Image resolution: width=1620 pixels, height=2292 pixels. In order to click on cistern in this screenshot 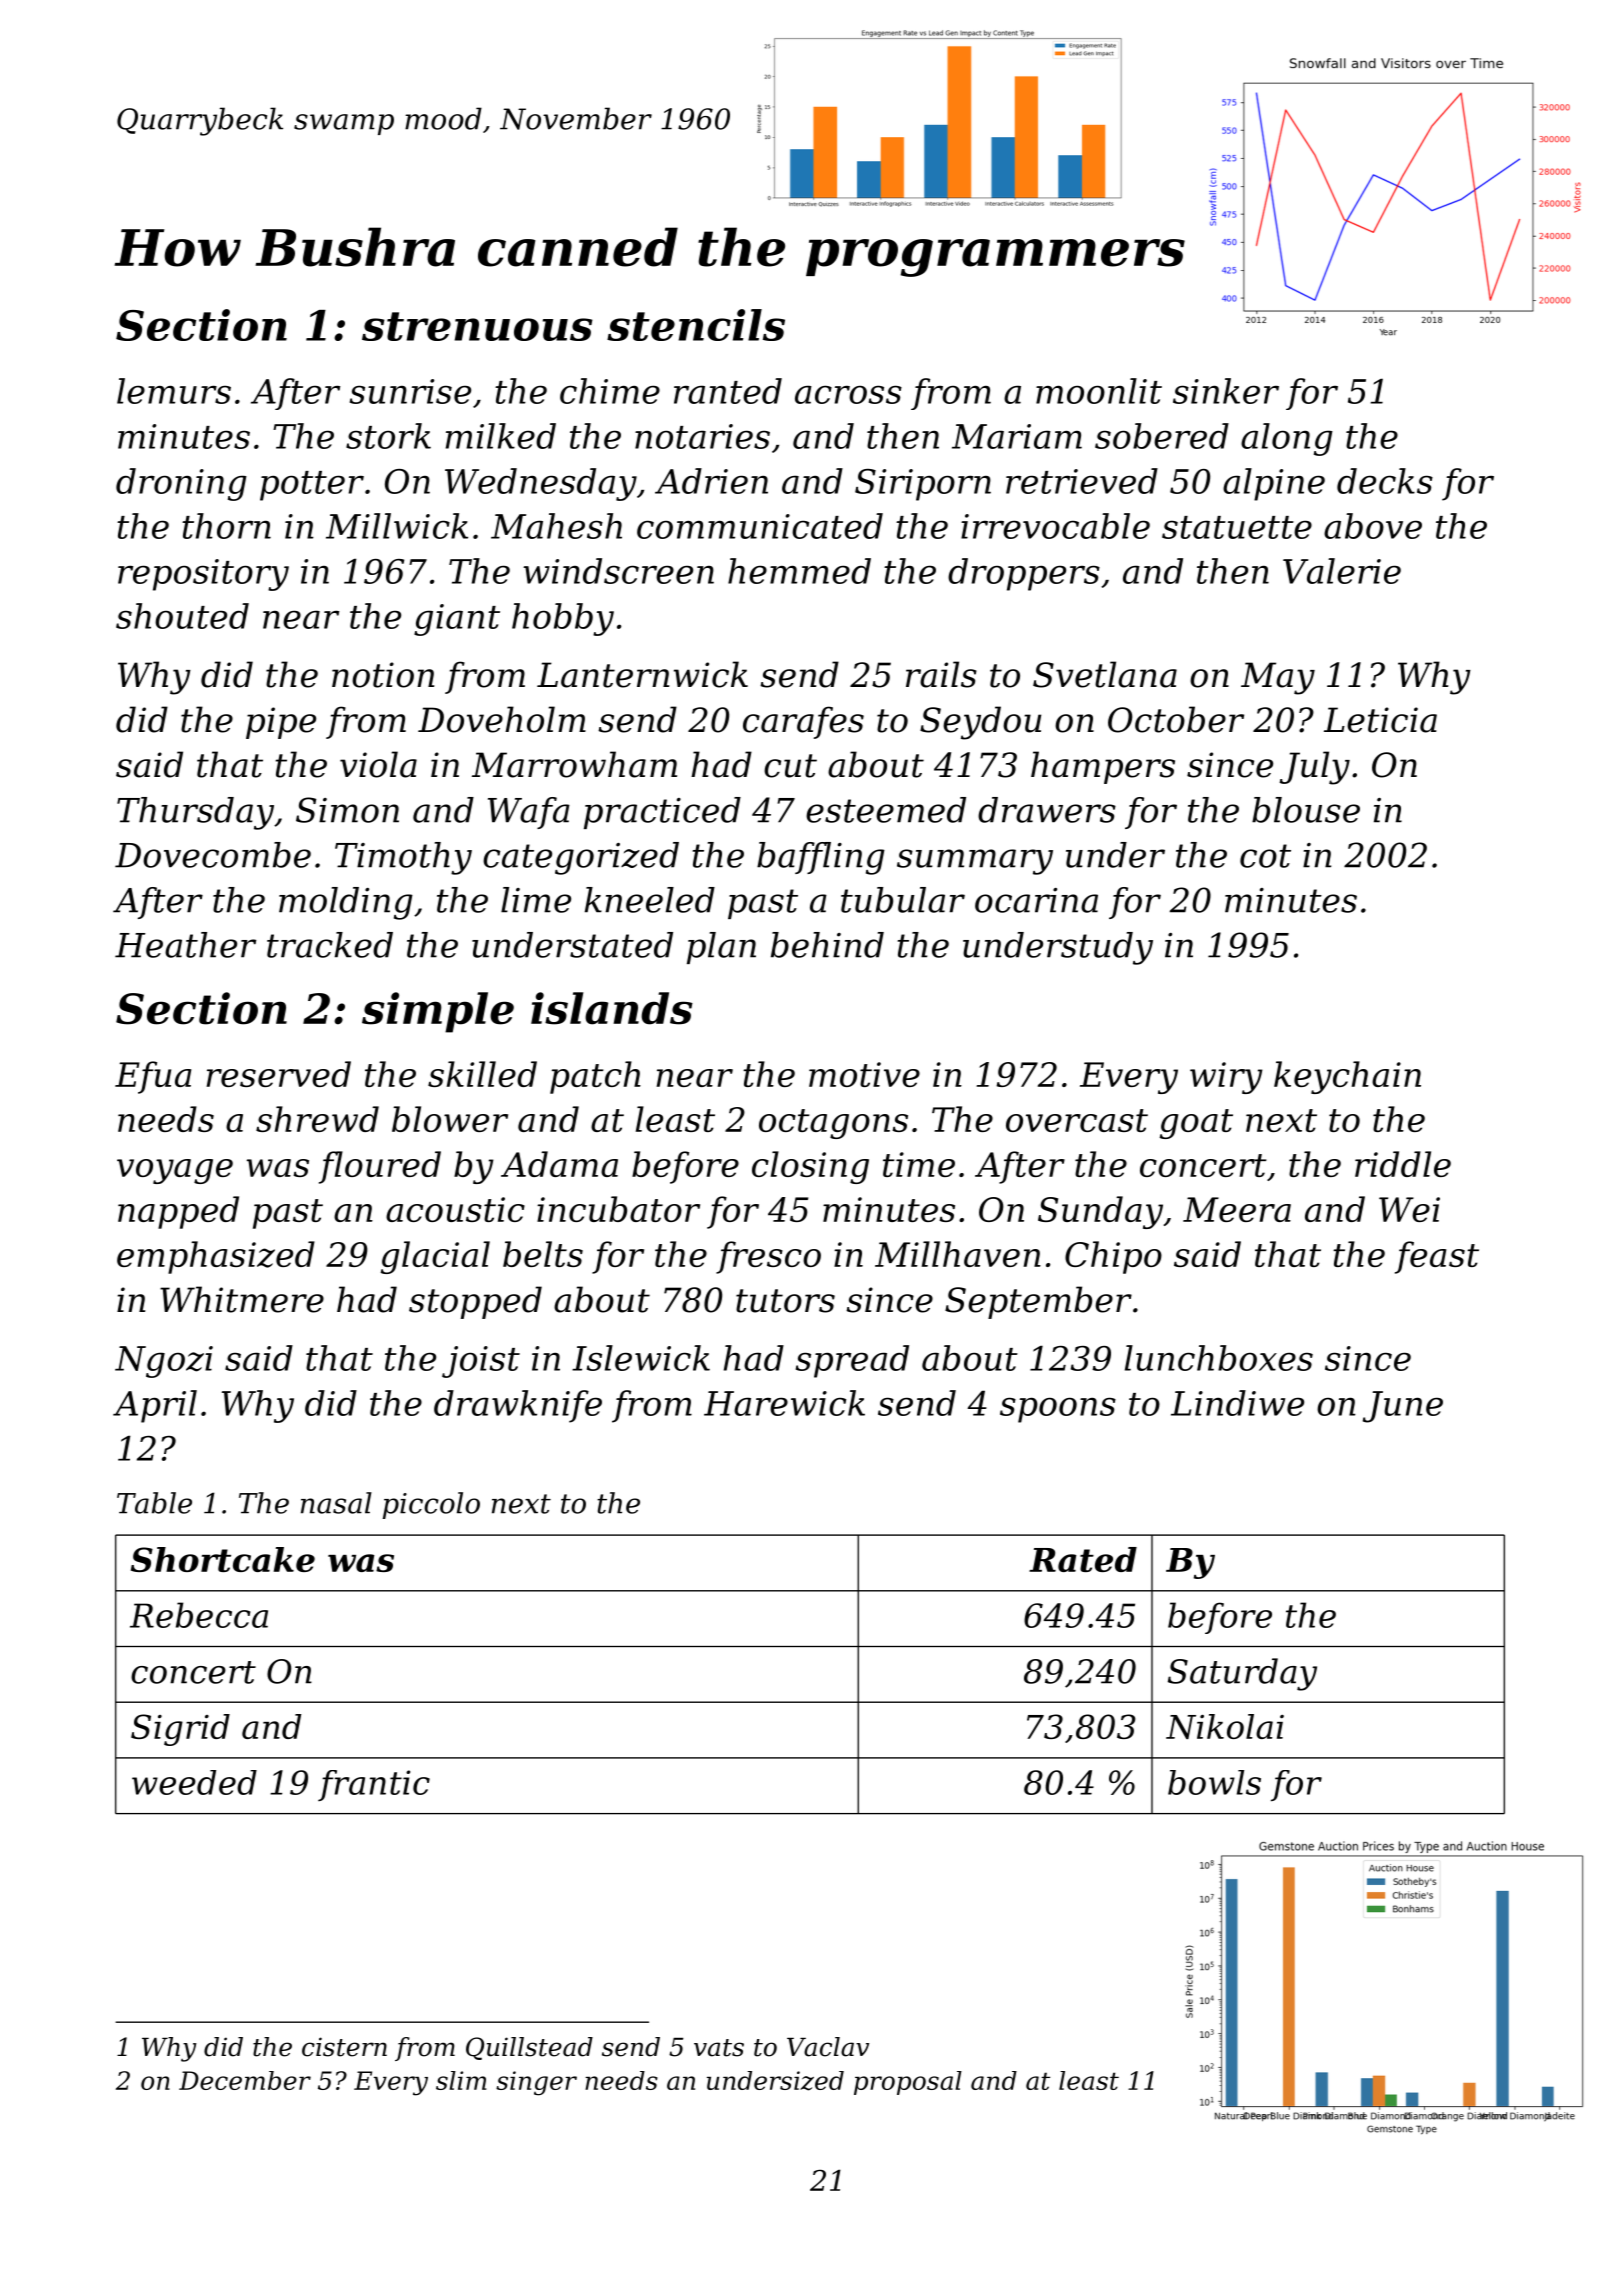, I will do `click(344, 2047)`.
